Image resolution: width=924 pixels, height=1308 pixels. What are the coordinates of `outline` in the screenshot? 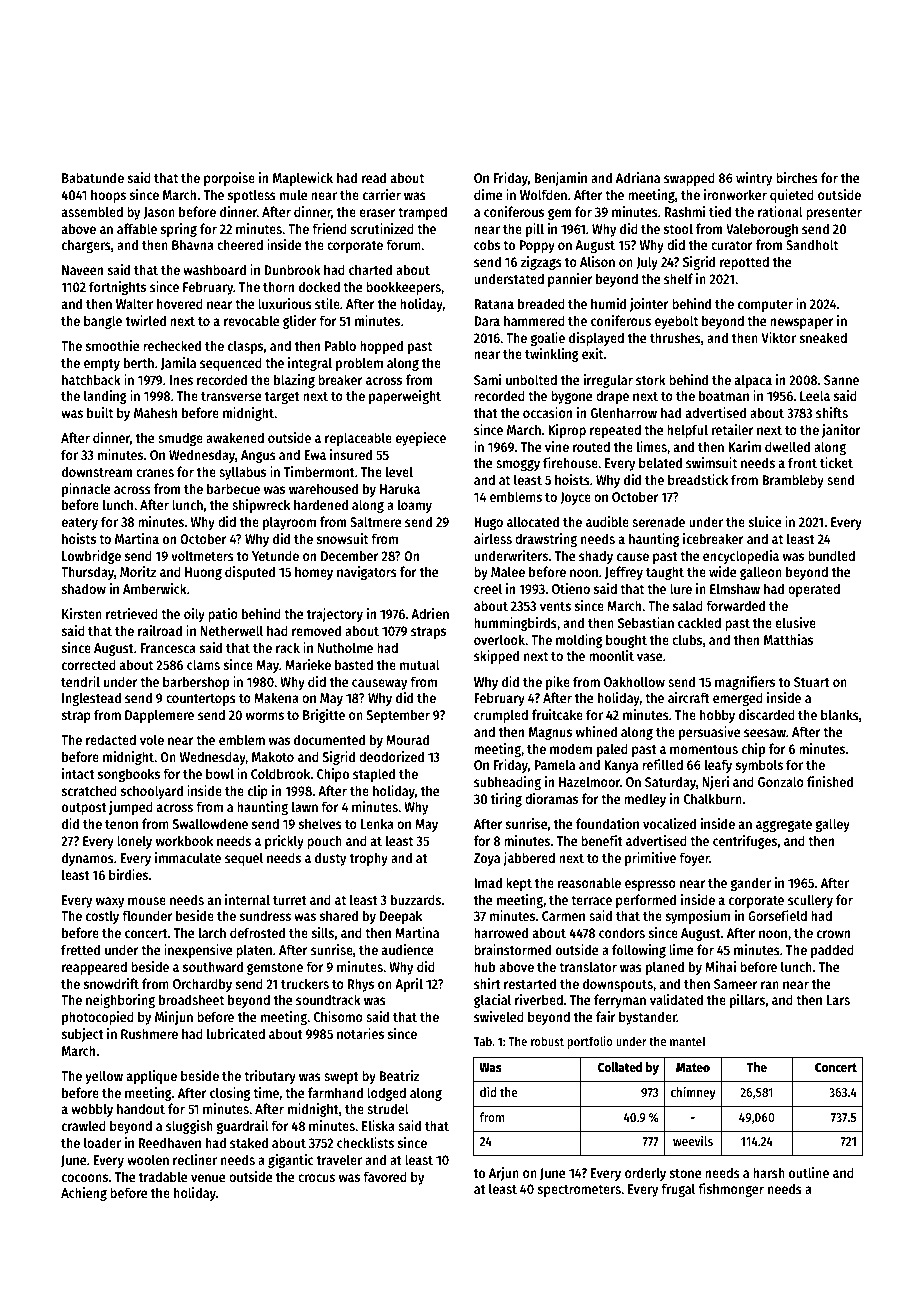 It's located at (809, 1172).
